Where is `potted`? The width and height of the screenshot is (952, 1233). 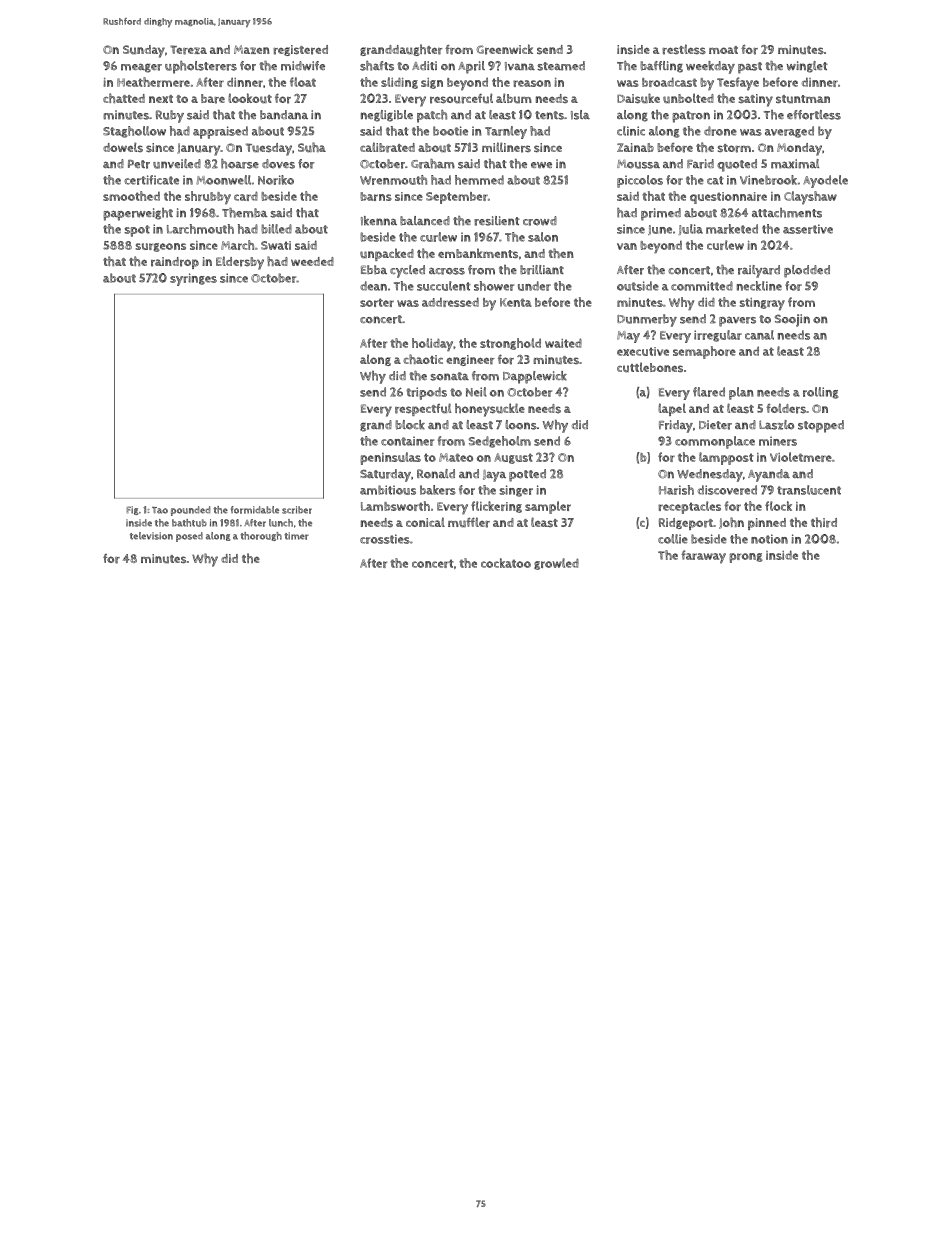 potted is located at coordinates (527, 475).
